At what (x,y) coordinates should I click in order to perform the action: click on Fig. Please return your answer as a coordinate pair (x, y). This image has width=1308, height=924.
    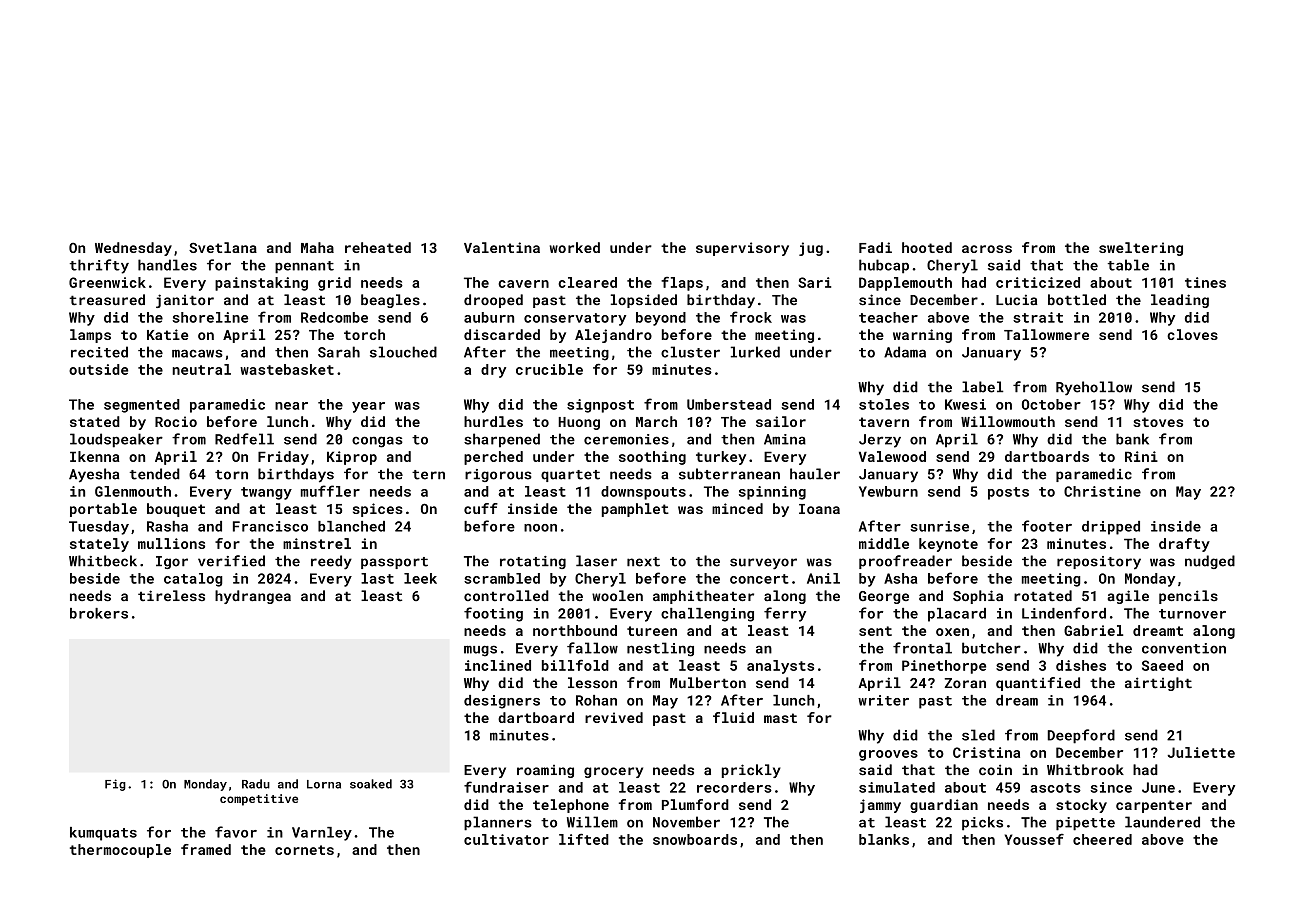
    Looking at the image, I should click on (115, 785).
